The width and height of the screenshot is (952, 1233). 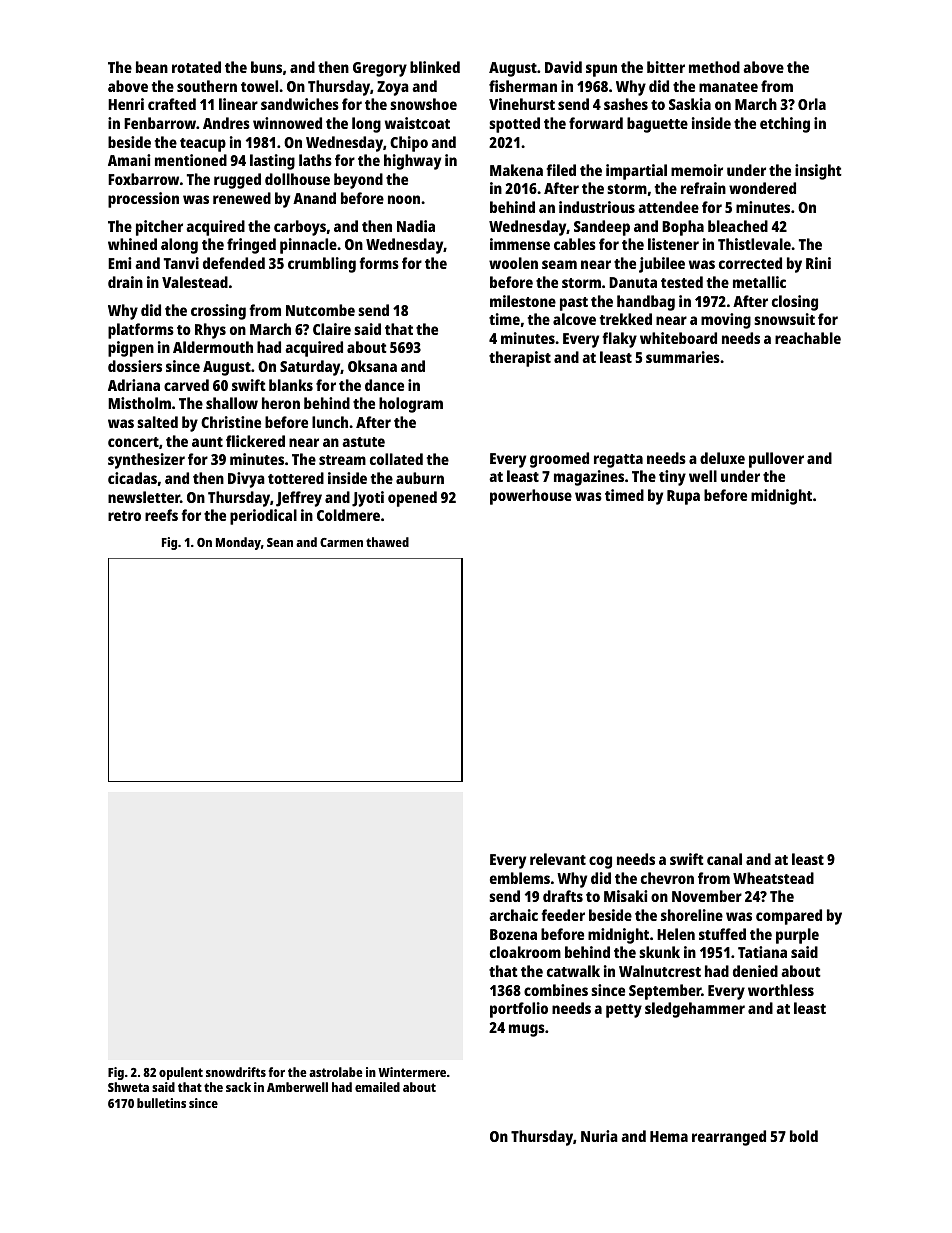 I want to click on Andres, so click(x=226, y=123).
